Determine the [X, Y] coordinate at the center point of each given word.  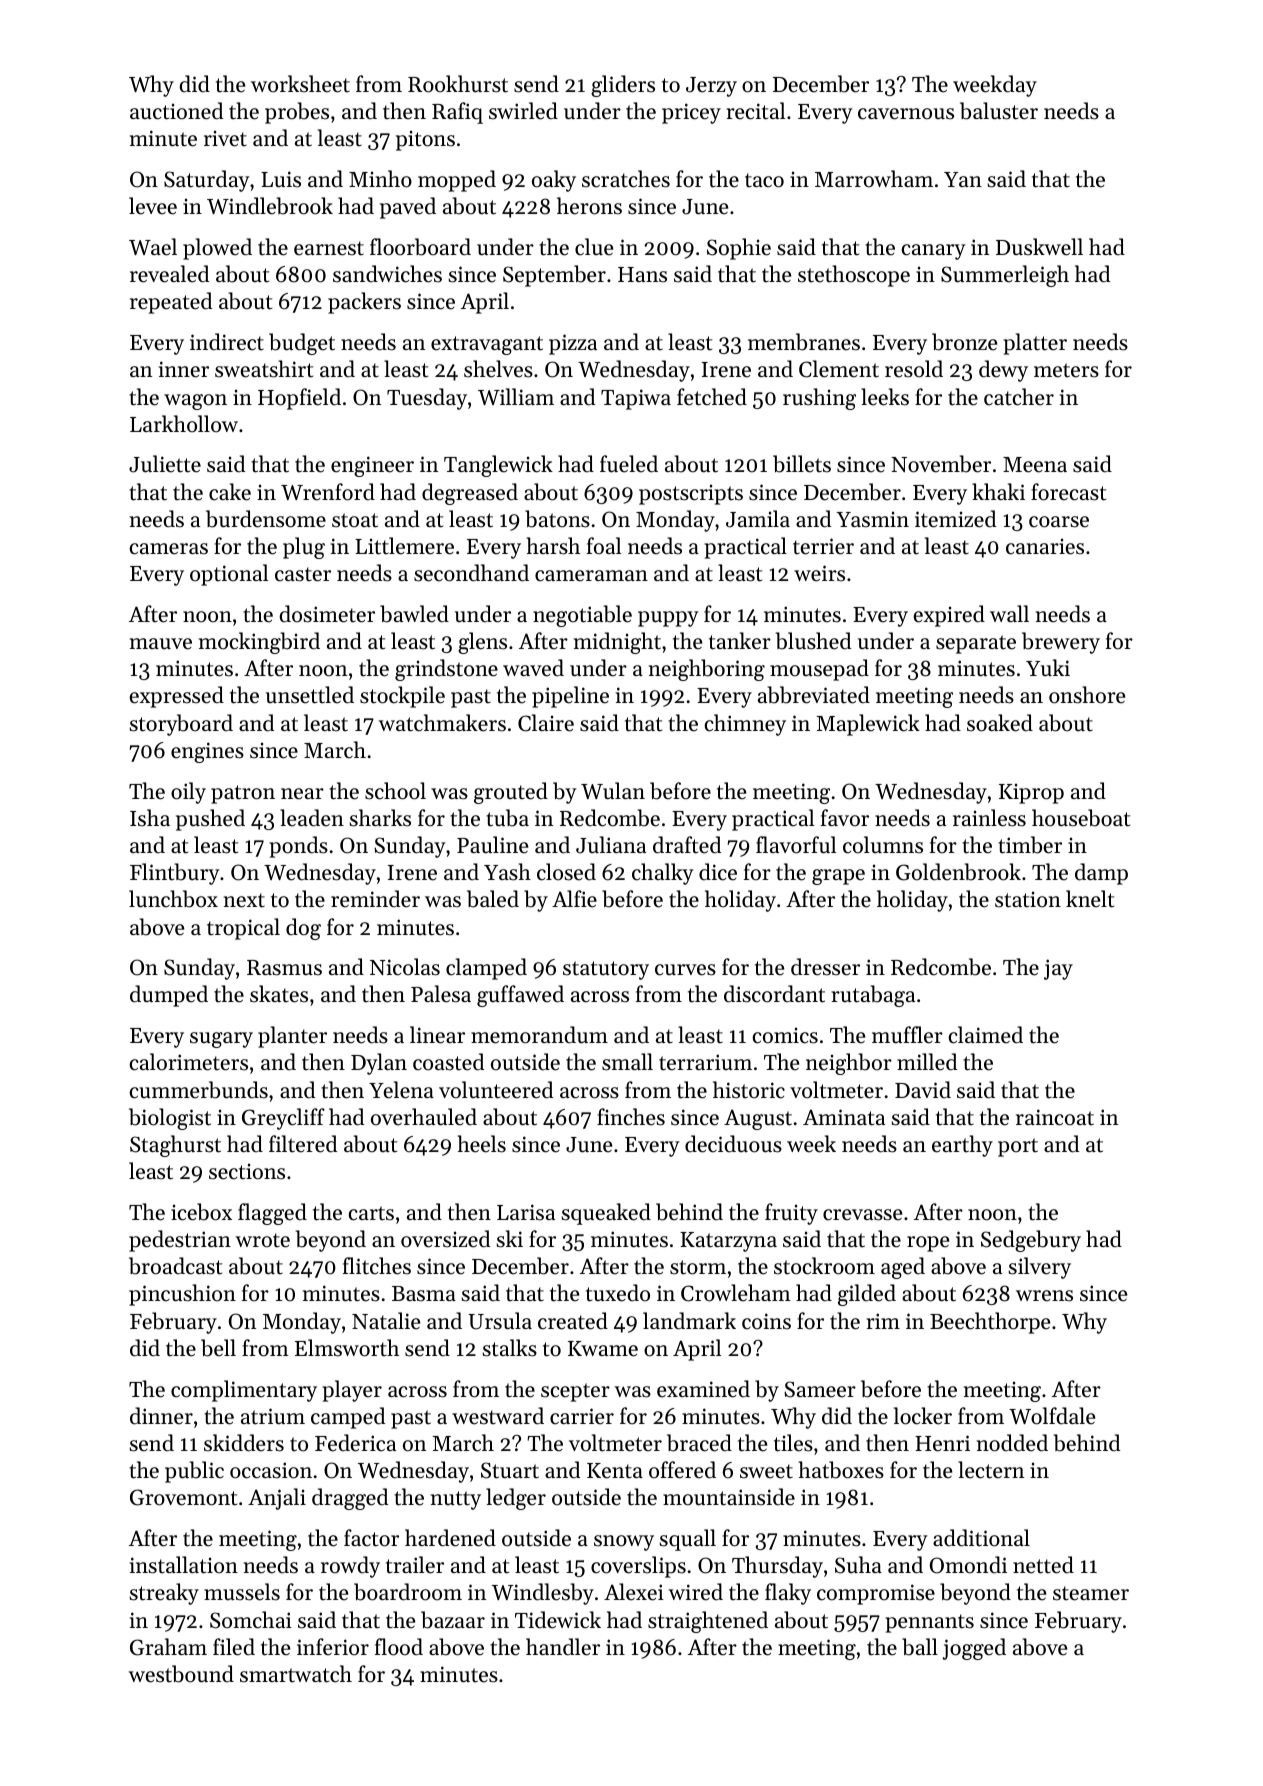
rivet [225, 138]
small [627, 1062]
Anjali [277, 1499]
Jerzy [711, 87]
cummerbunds [198, 1090]
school [395, 791]
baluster [999, 111]
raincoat [1055, 1117]
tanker [740, 641]
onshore [1087, 695]
